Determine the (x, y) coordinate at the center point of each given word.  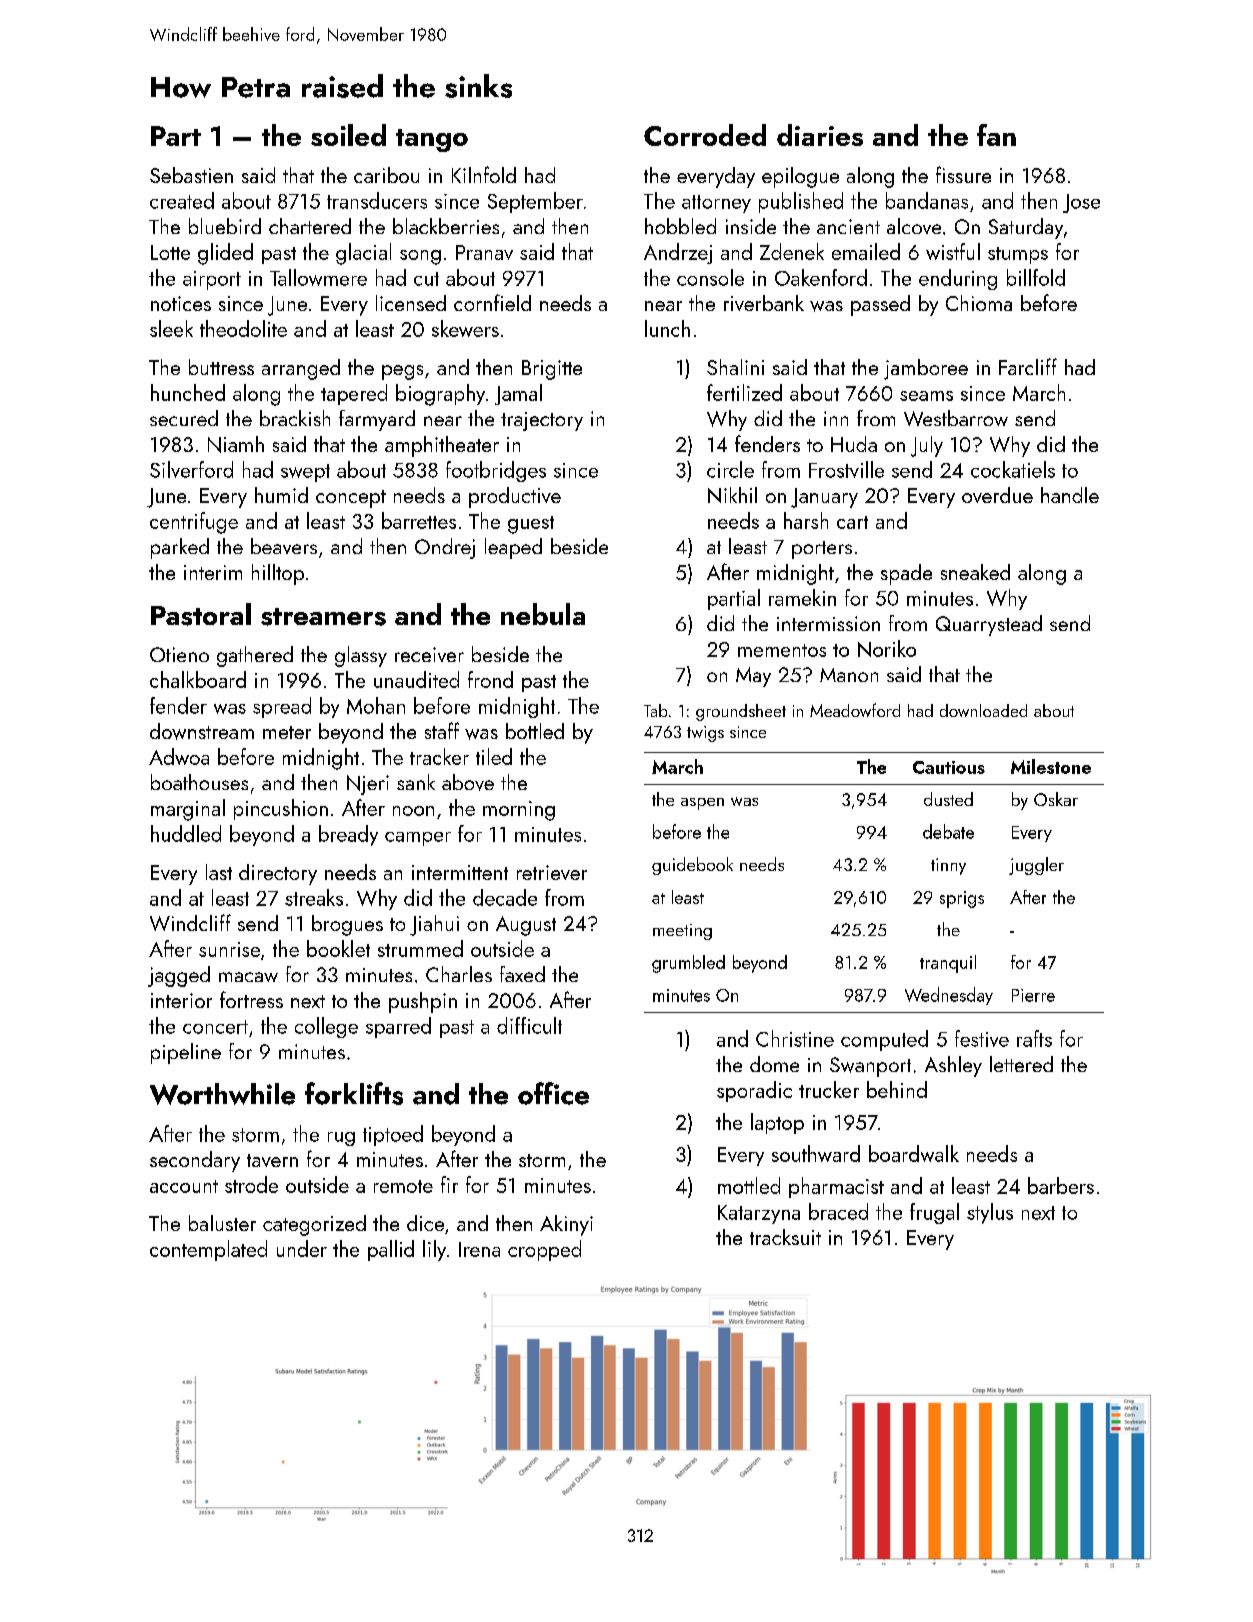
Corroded (705, 135)
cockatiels (1013, 469)
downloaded (983, 710)
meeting (682, 932)
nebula (543, 614)
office (553, 1093)
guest (531, 525)
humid (281, 495)
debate (948, 831)
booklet (338, 948)
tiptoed (393, 1135)
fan (996, 135)
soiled (348, 135)
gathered (255, 656)
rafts (1034, 1038)
